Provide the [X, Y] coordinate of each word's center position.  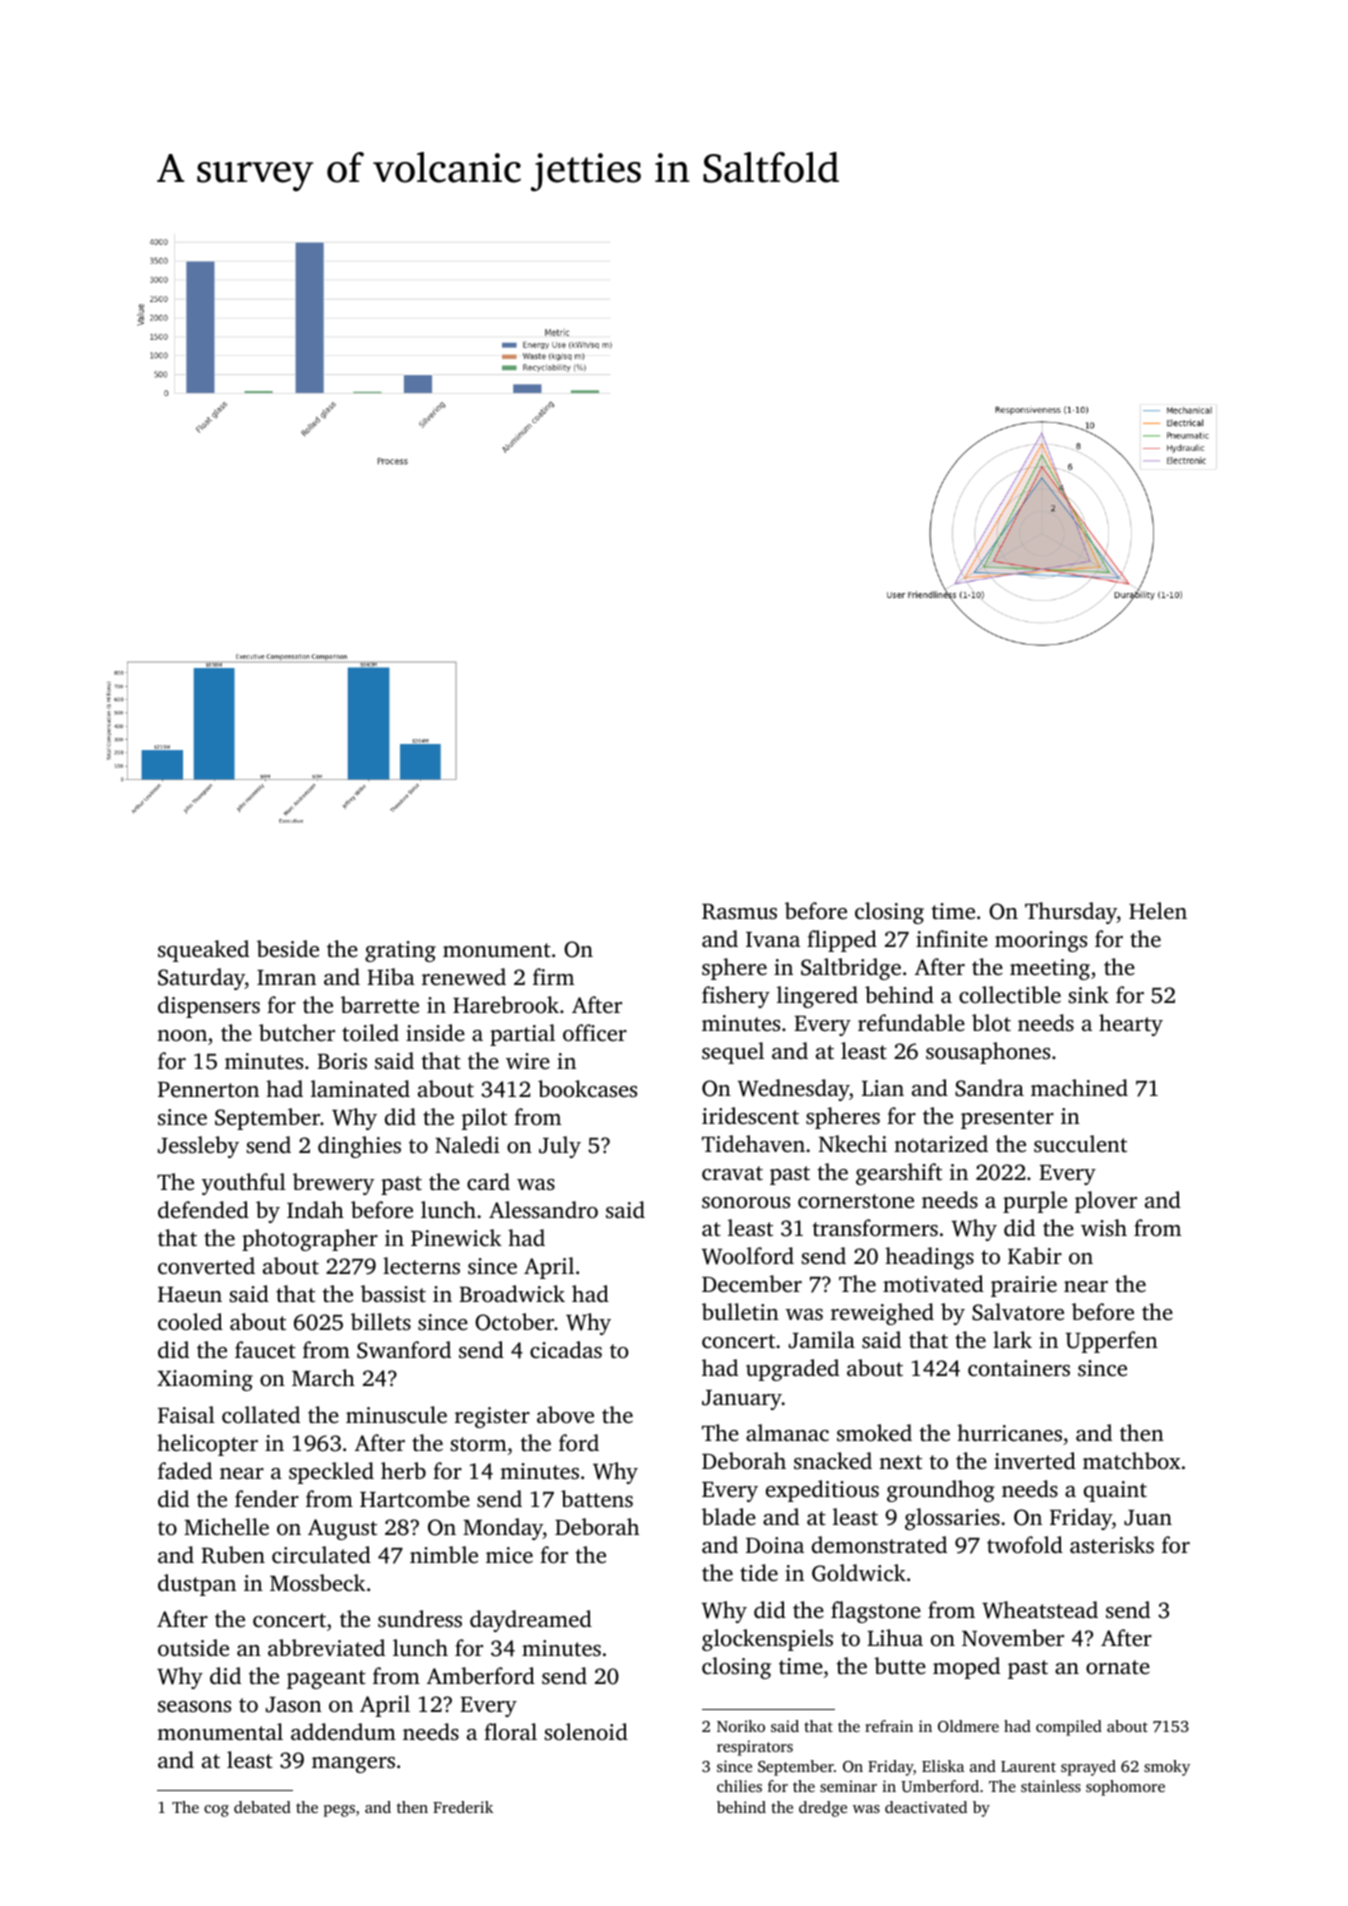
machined [1079, 1088]
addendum [343, 1732]
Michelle [226, 1527]
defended [203, 1210]
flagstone [876, 1612]
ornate [1118, 1667]
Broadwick [512, 1294]
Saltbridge [851, 969]
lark [1012, 1339]
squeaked [203, 951]
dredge [823, 1809]
